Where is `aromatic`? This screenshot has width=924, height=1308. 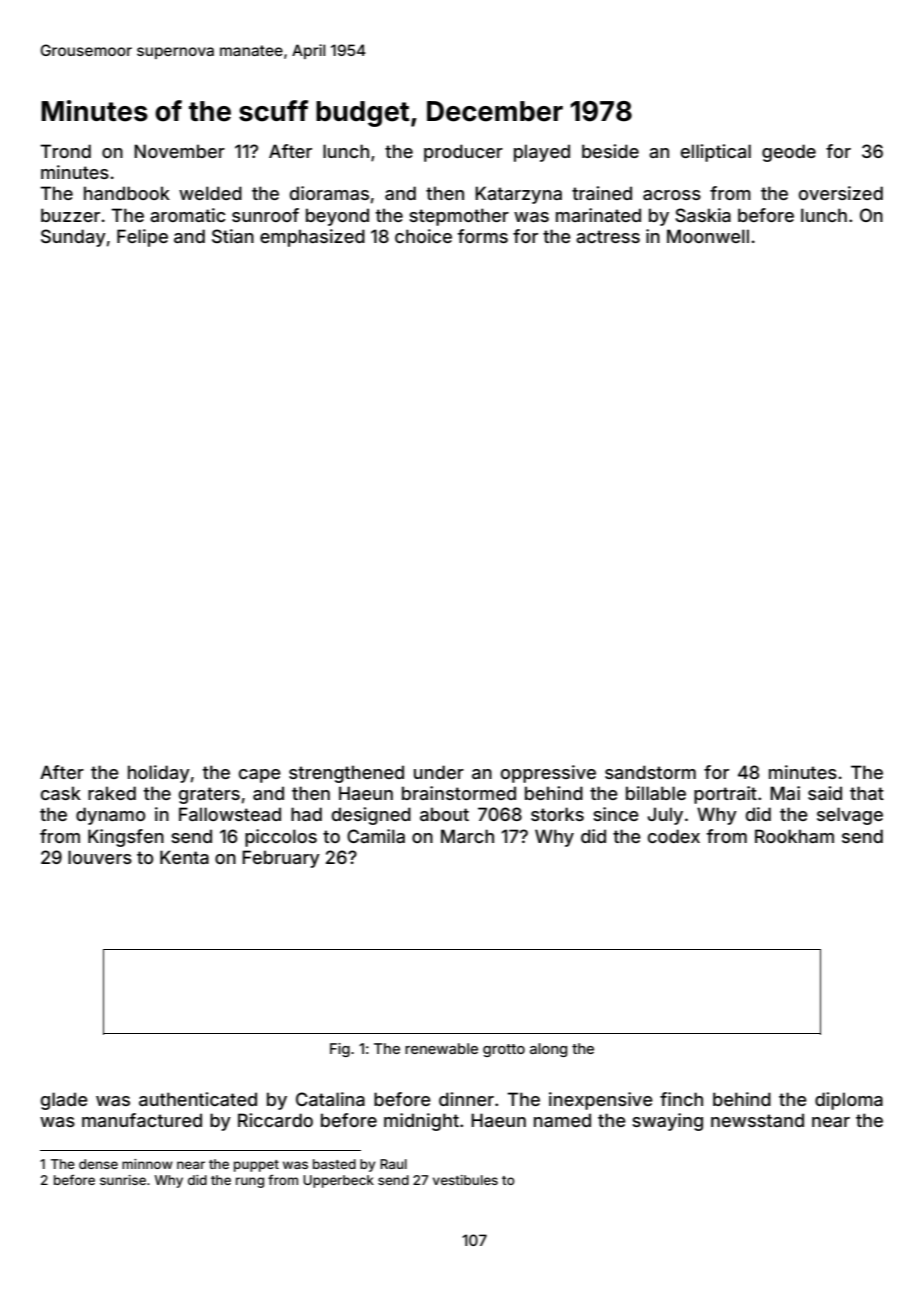
aromatic is located at coordinates (188, 215).
